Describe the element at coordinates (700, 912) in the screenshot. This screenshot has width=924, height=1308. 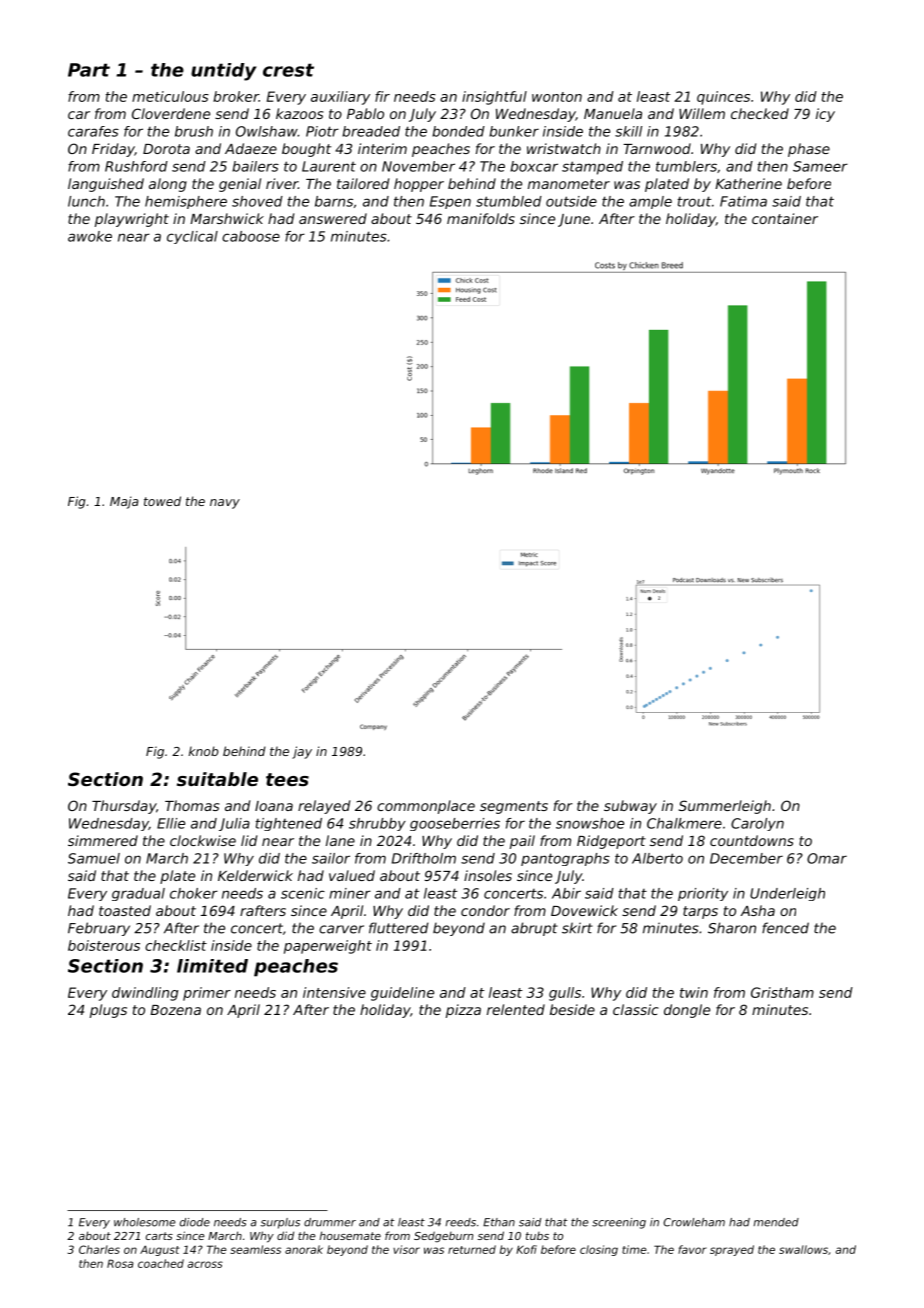
I see `tarps` at that location.
